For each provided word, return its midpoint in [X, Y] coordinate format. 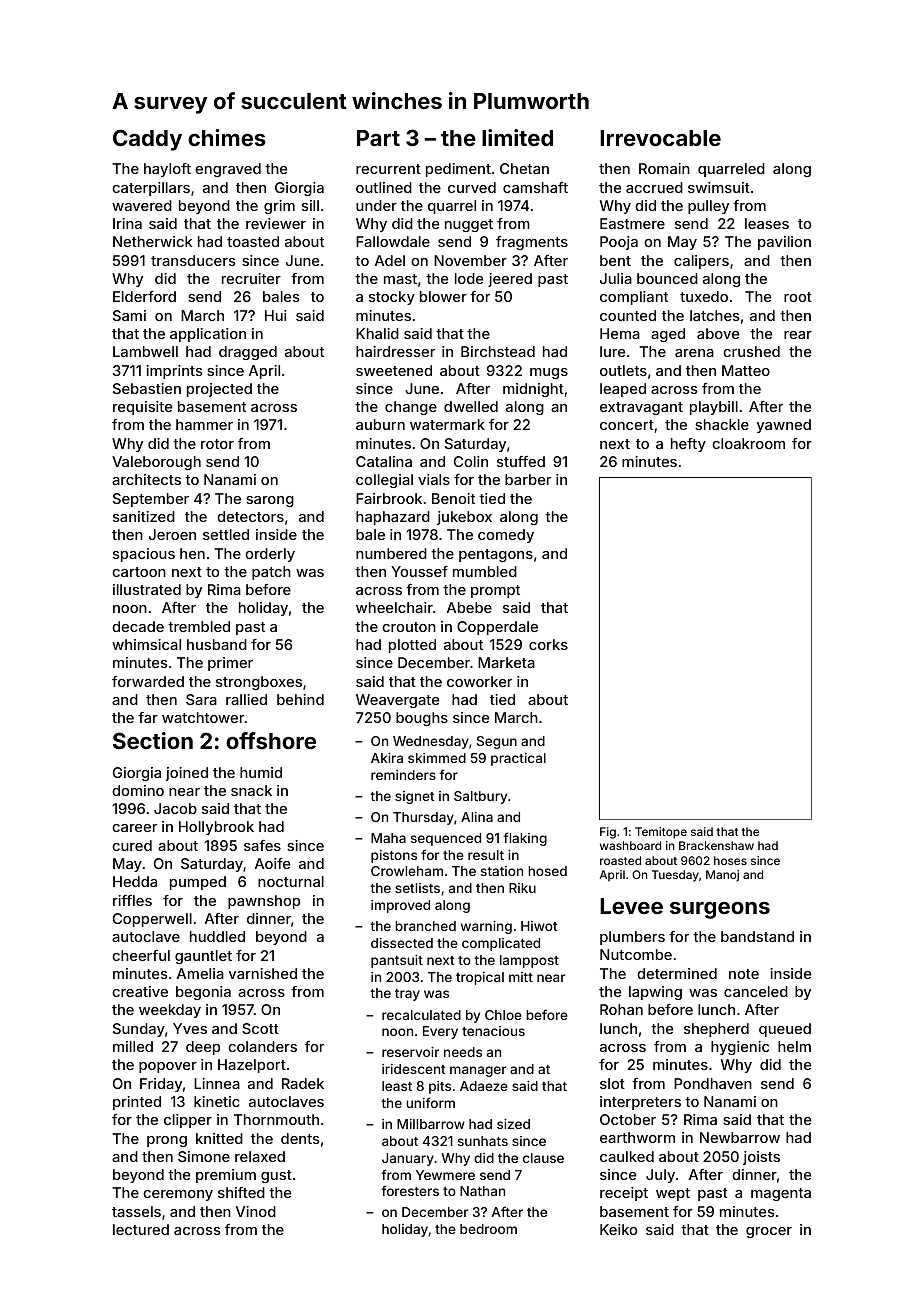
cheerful [141, 955]
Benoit [453, 498]
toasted [253, 241]
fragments [532, 243]
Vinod [256, 1211]
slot [612, 1083]
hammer [204, 424]
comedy [506, 536]
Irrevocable [660, 138]
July [660, 1176]
